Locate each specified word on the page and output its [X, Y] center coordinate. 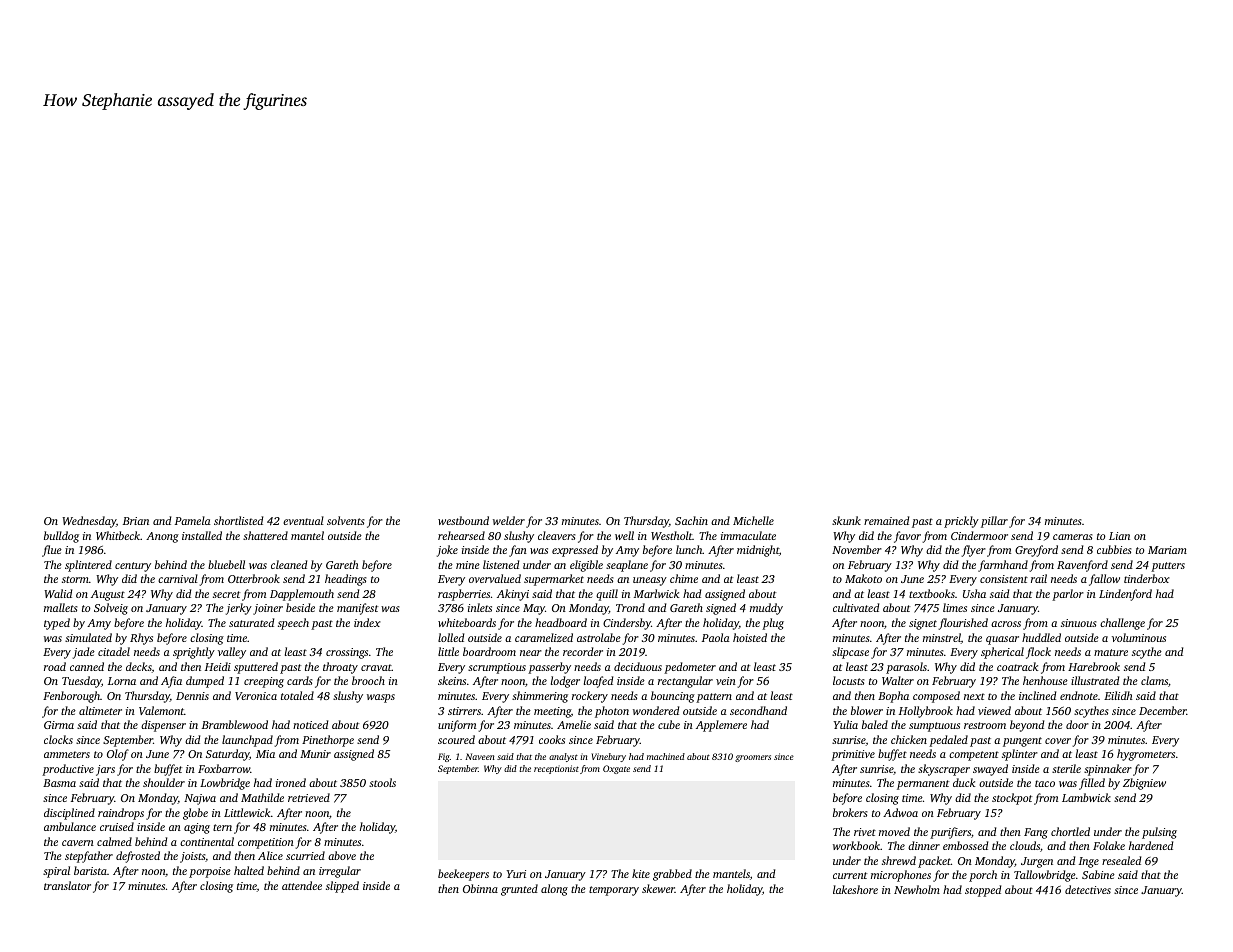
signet [923, 624]
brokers [850, 812]
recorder [583, 651]
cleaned [289, 564]
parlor [1068, 595]
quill [607, 595]
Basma [59, 783]
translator [67, 885]
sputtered [256, 668]
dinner [924, 845]
